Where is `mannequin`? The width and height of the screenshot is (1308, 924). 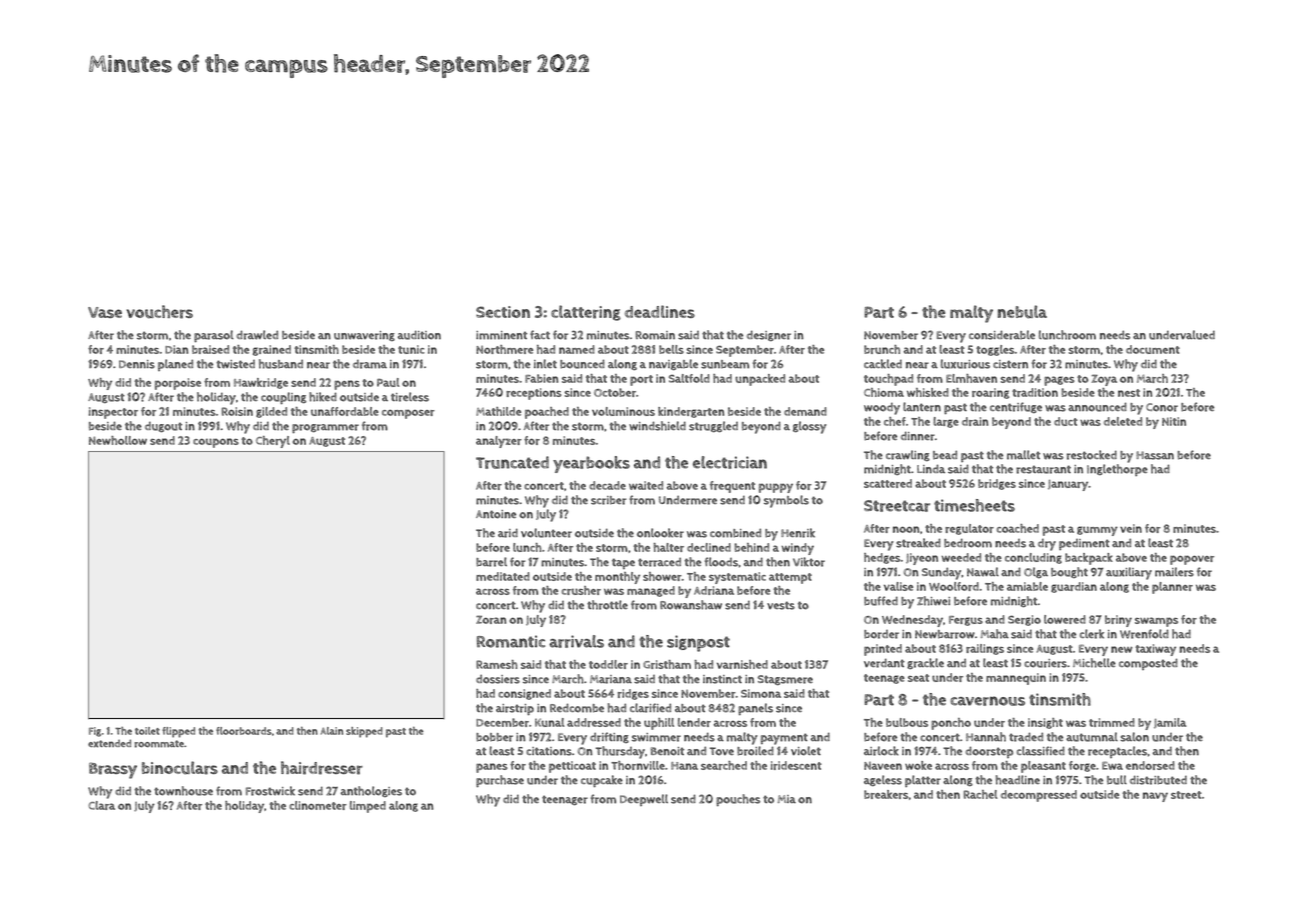
mannequin is located at coordinates (1016, 679).
